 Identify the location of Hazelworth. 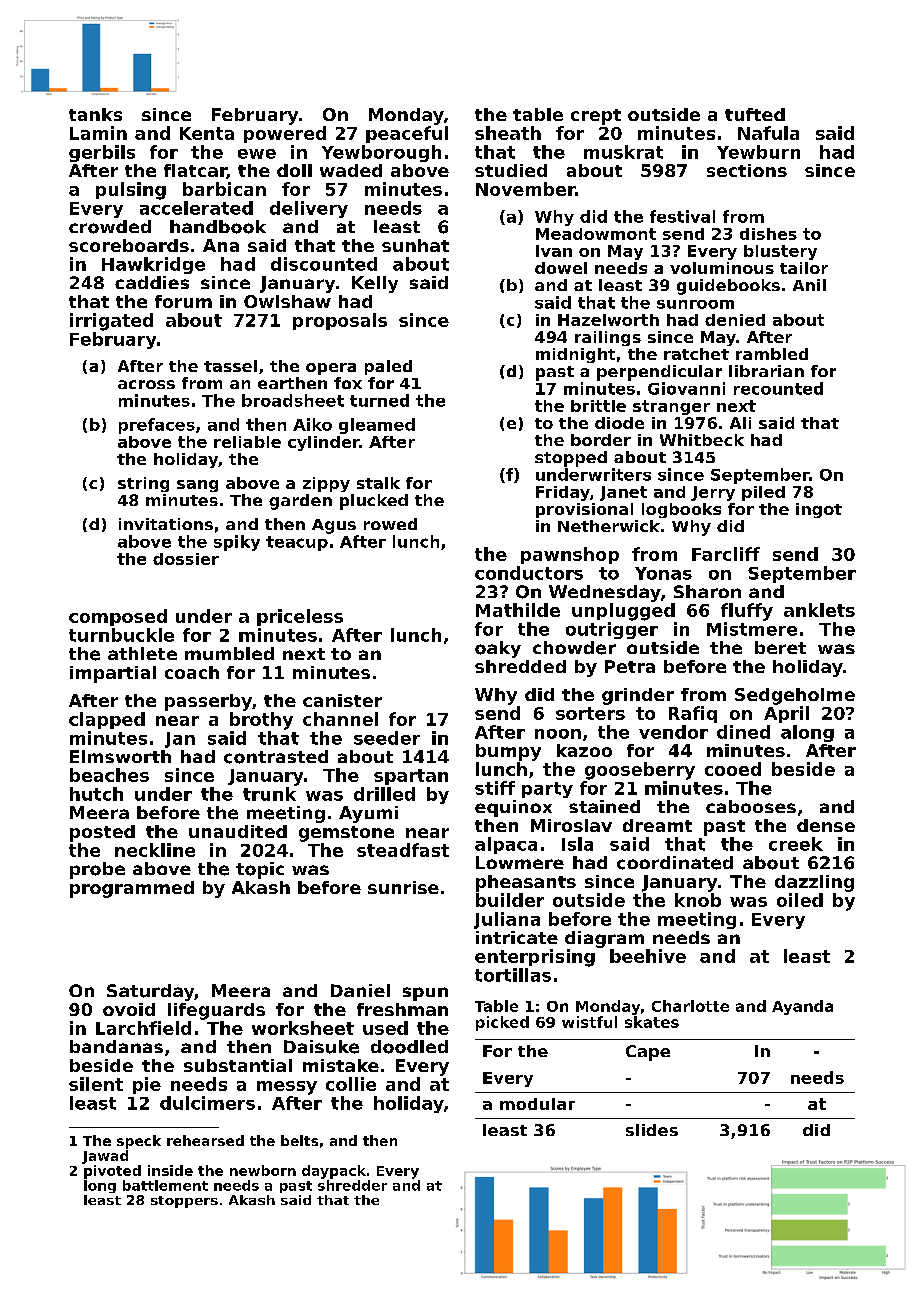
(608, 320).
